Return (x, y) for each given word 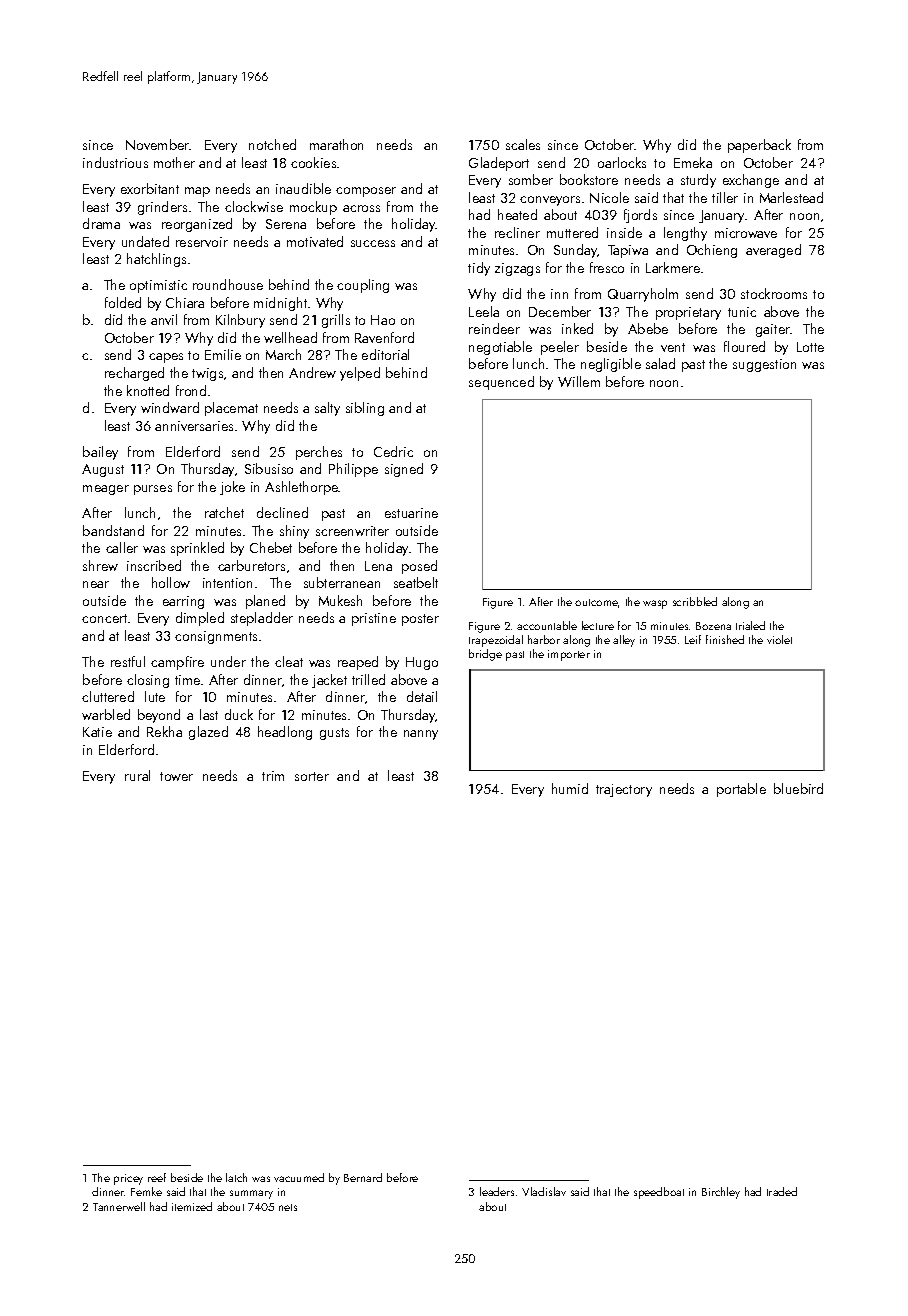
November (158, 144)
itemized (192, 1206)
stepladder (262, 619)
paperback (759, 146)
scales (523, 144)
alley (624, 641)
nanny (421, 735)
